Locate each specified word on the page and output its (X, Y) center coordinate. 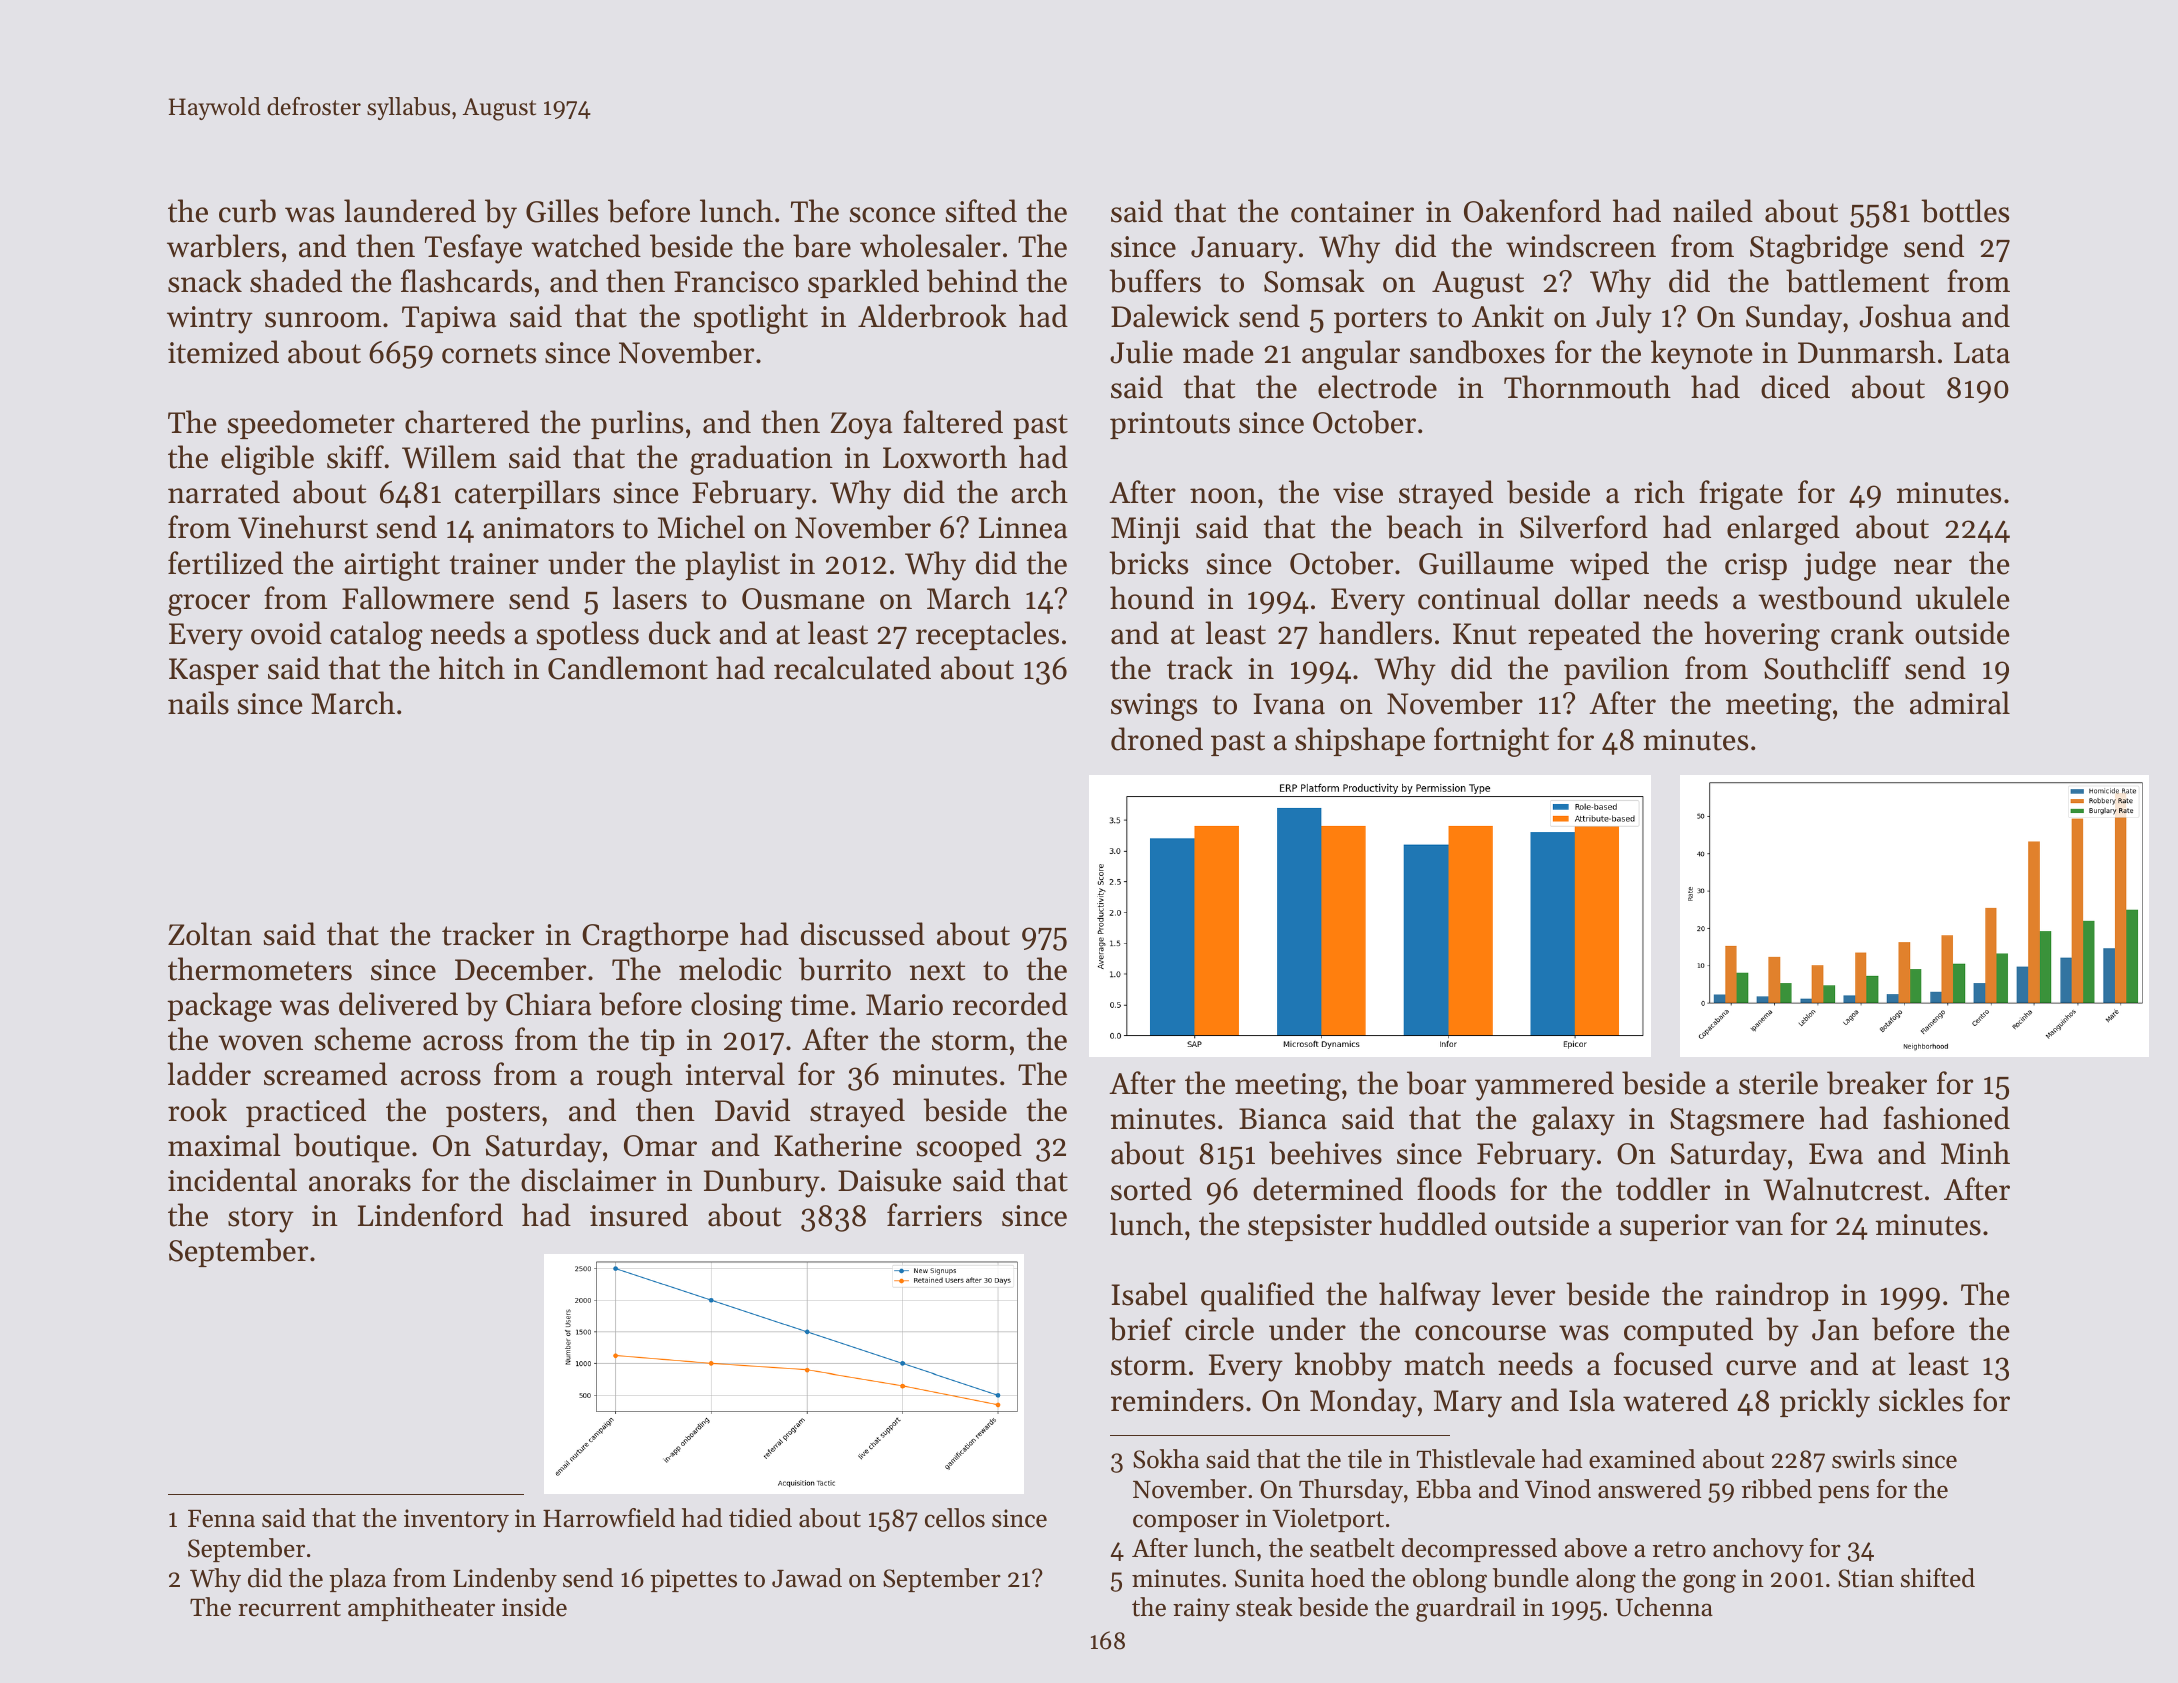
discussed (863, 934)
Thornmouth (1587, 387)
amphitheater (421, 1609)
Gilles (562, 211)
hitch (472, 668)
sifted (981, 211)
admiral (1960, 703)
